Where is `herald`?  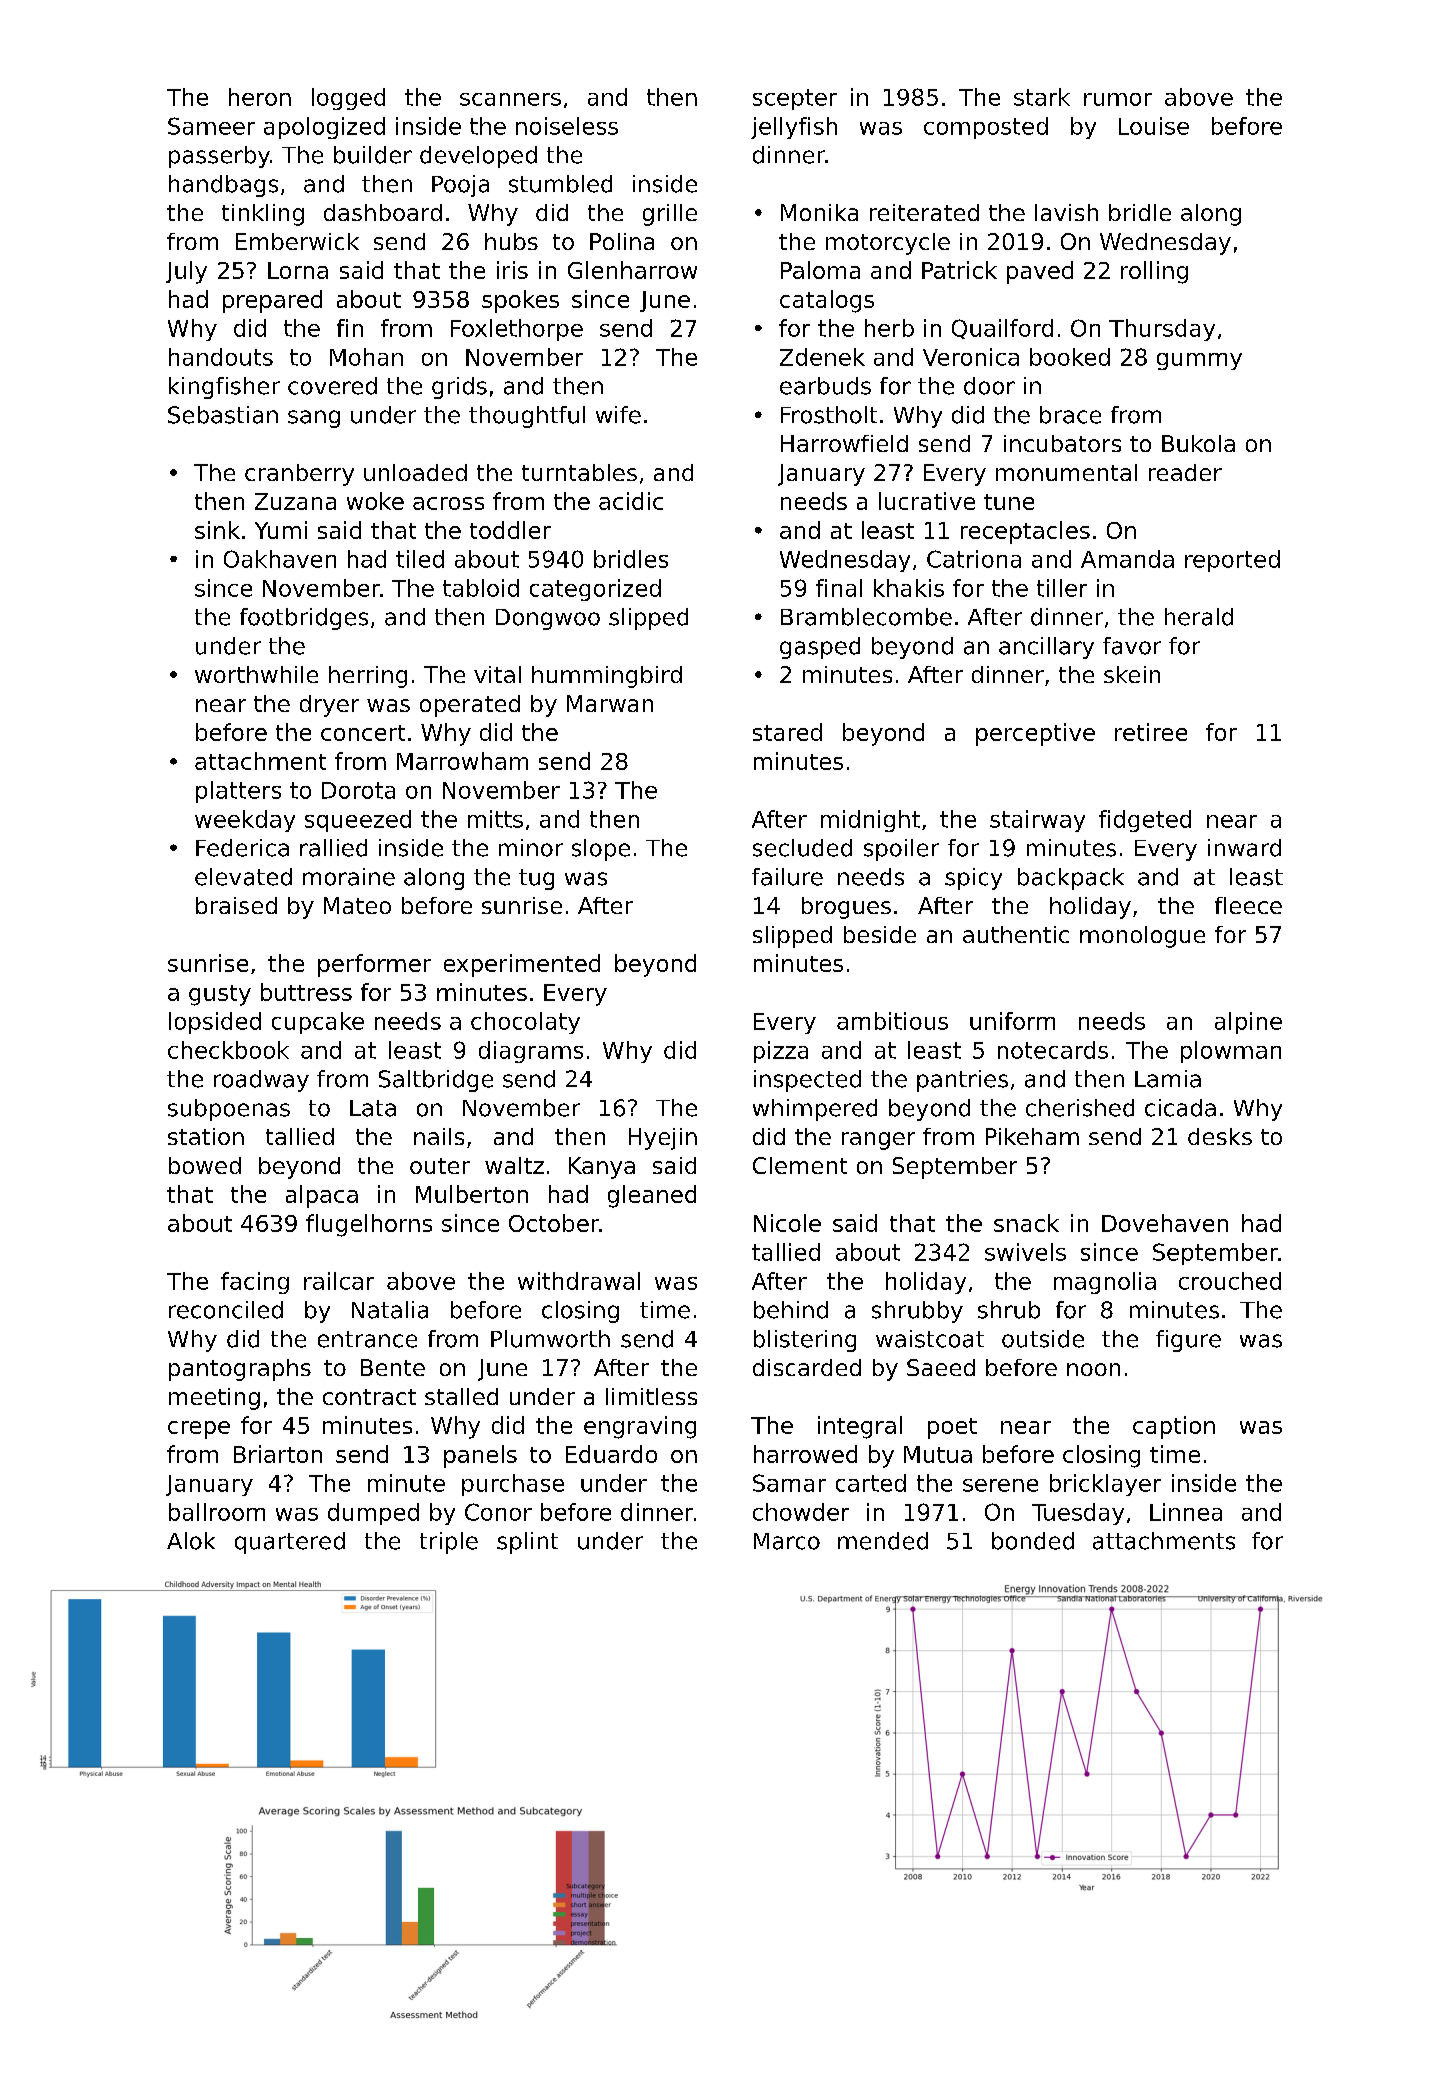
herald is located at coordinates (1199, 617).
